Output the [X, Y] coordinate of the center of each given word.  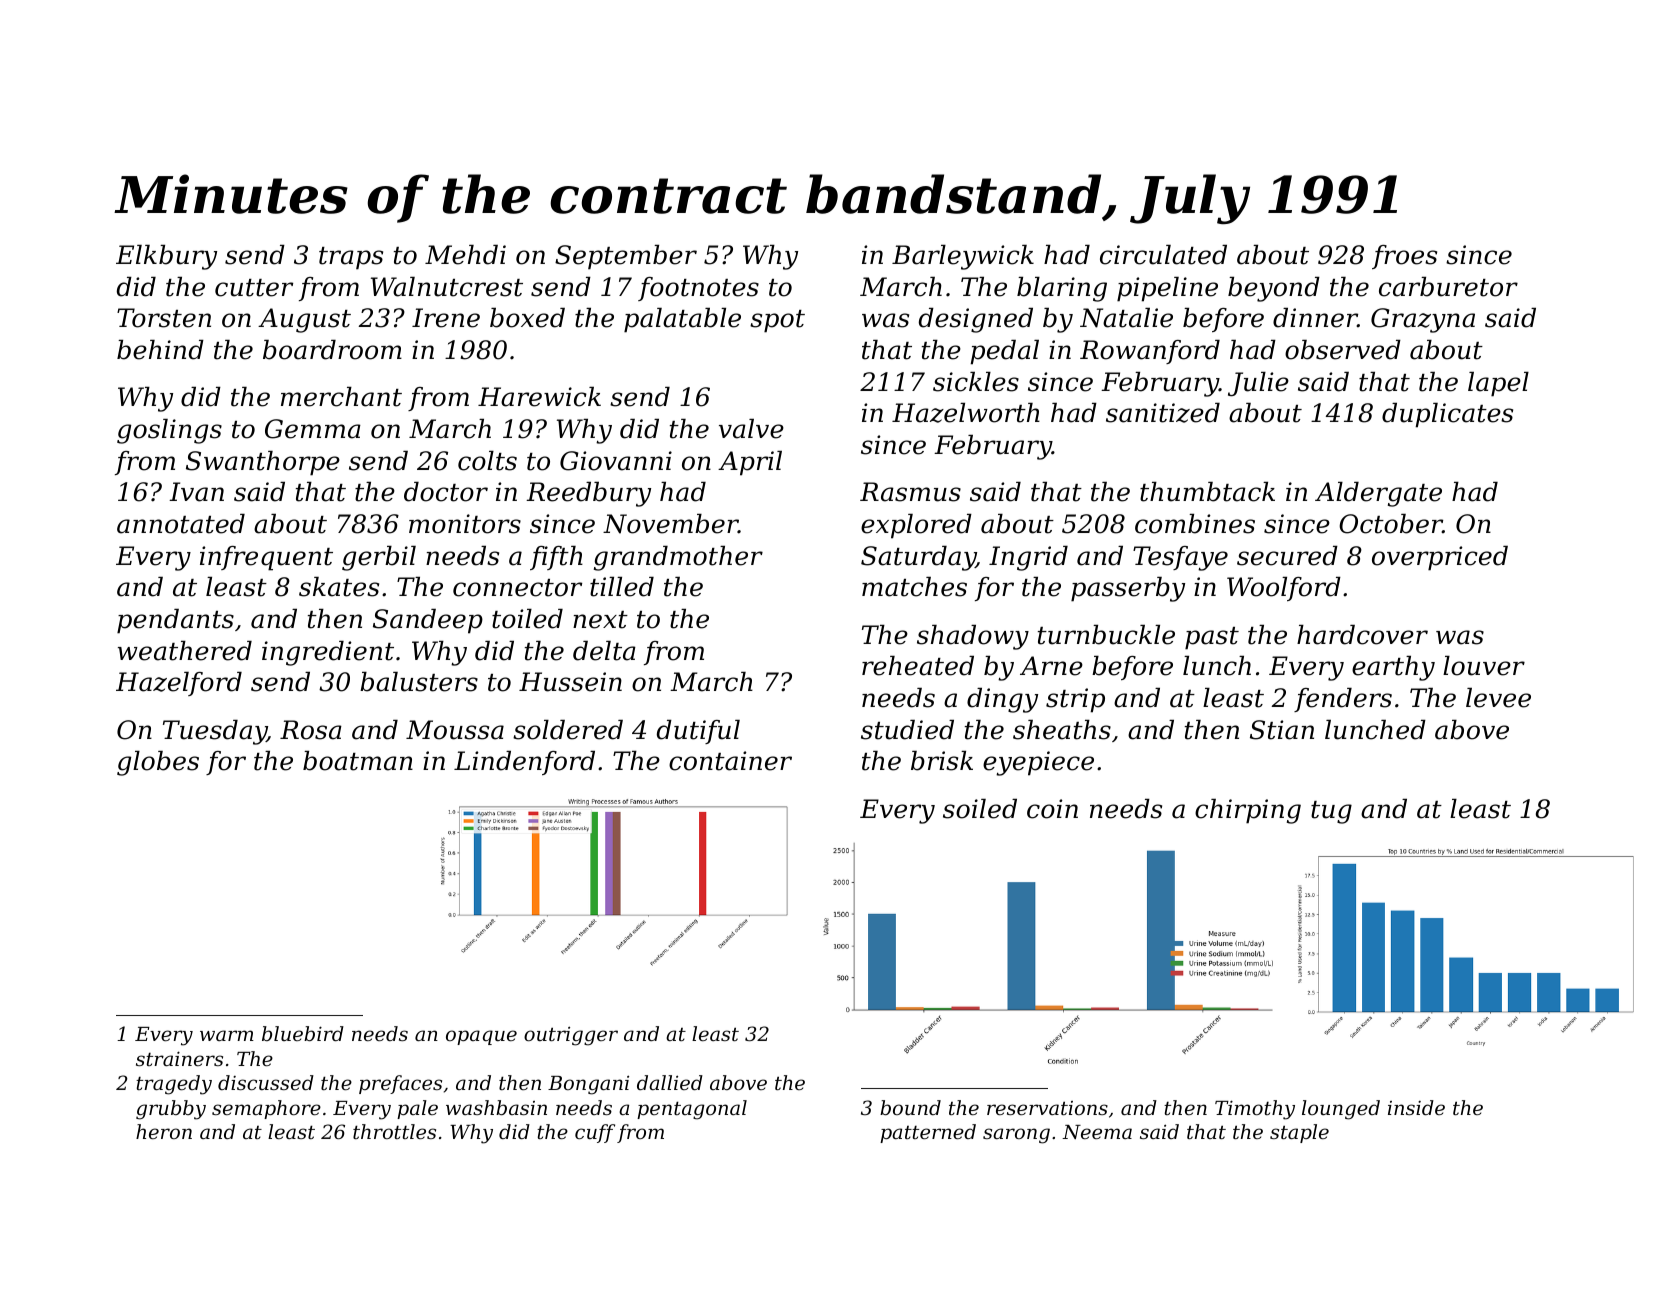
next [600, 620]
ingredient [328, 653]
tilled [622, 587]
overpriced [1440, 558]
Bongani [588, 1085]
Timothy [1255, 1110]
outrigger [571, 1036]
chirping [1248, 811]
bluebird [303, 1033]
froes [1404, 257]
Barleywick [963, 257]
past [1212, 638]
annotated [181, 524]
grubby [171, 1110]
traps [351, 258]
